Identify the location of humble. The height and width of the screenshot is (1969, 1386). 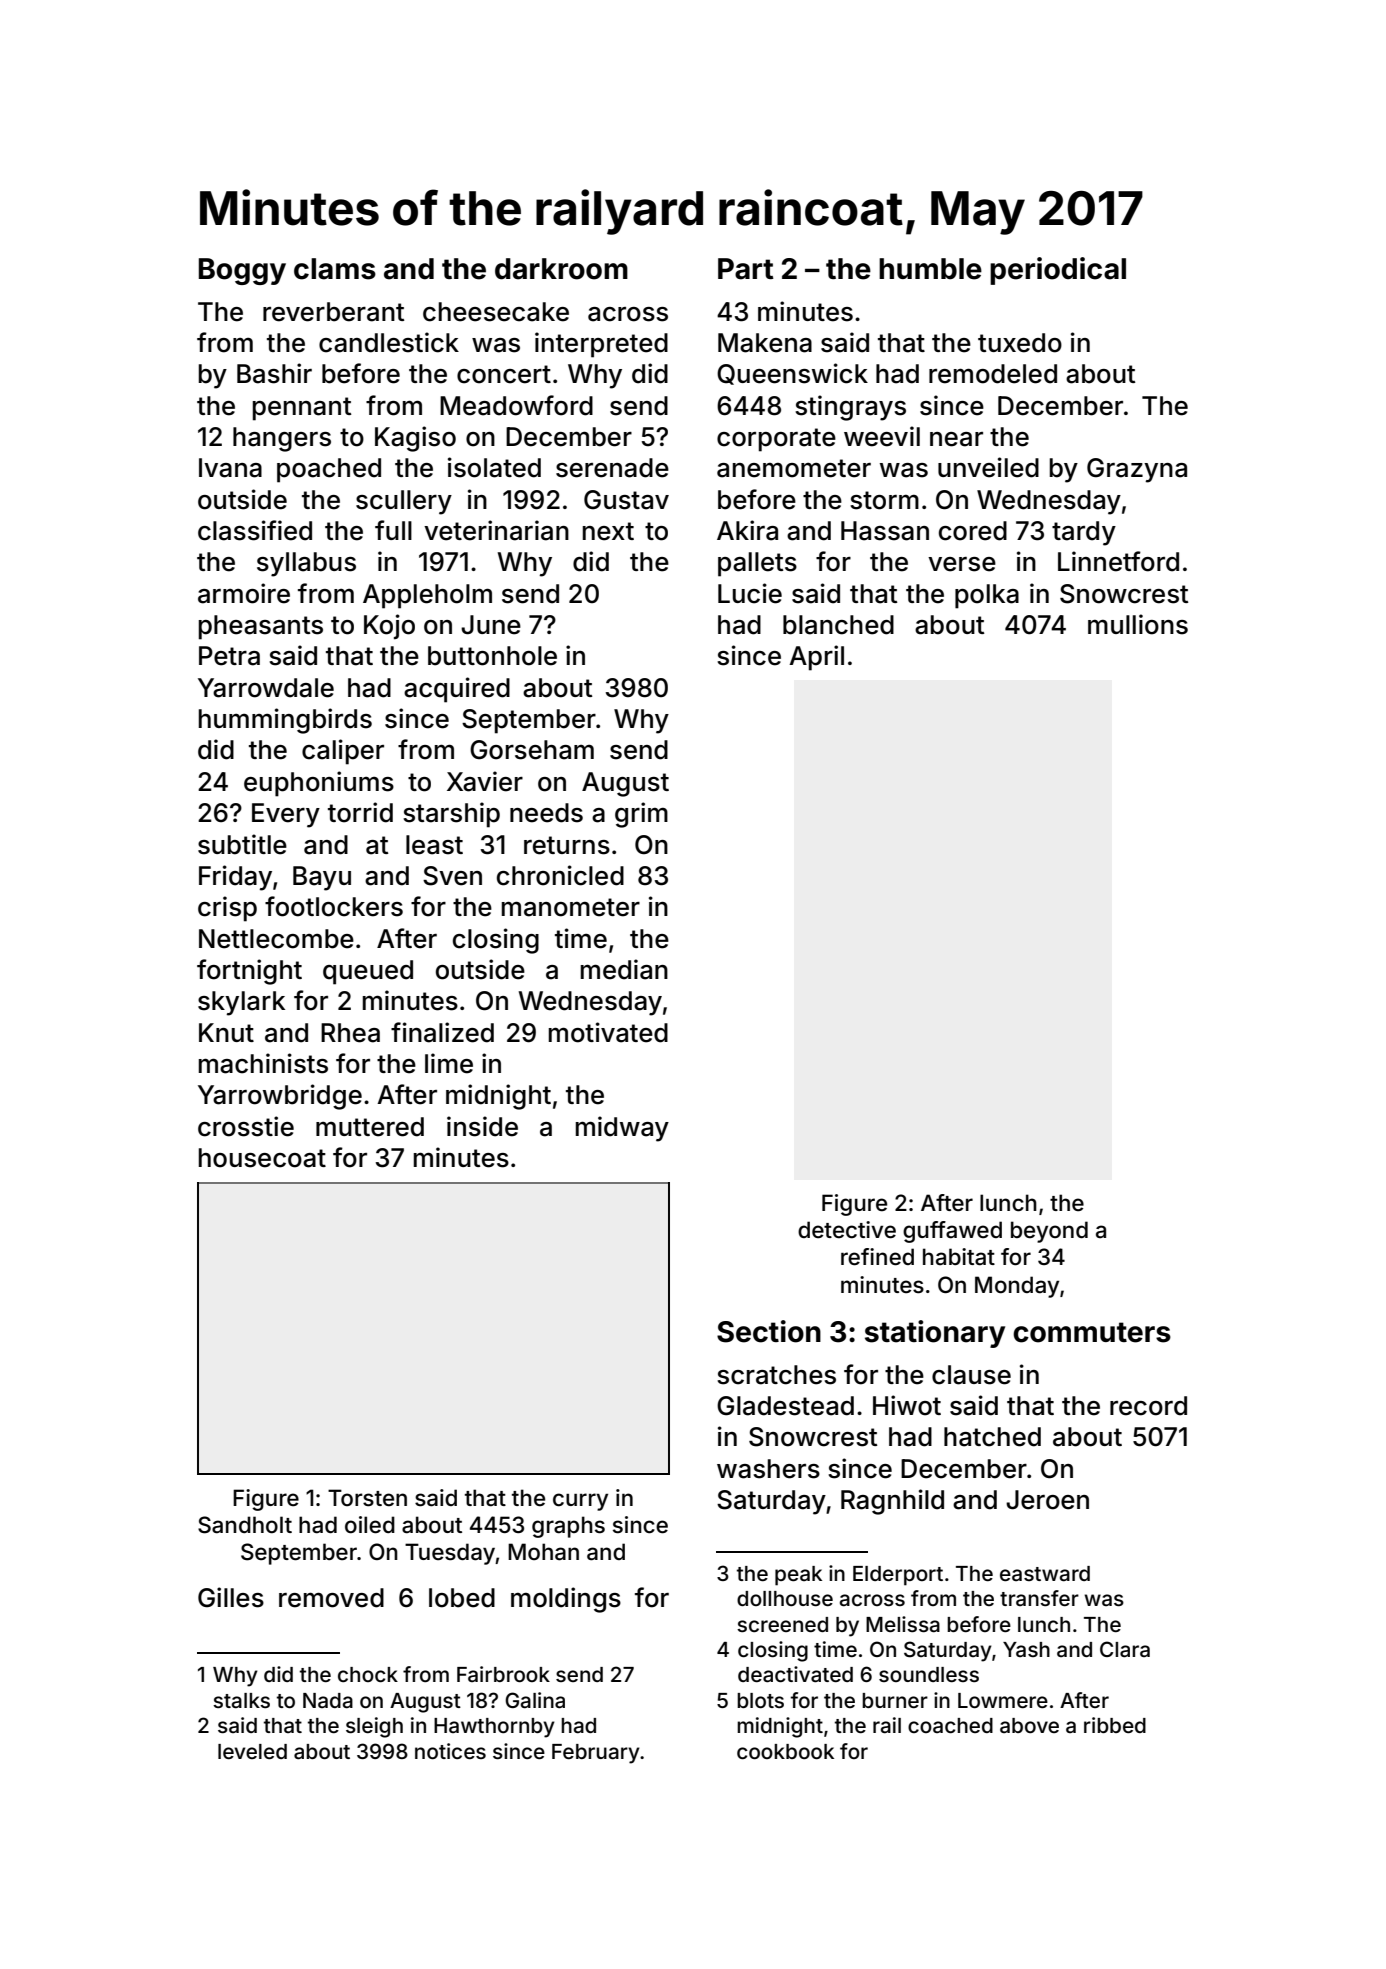
(930, 269).
